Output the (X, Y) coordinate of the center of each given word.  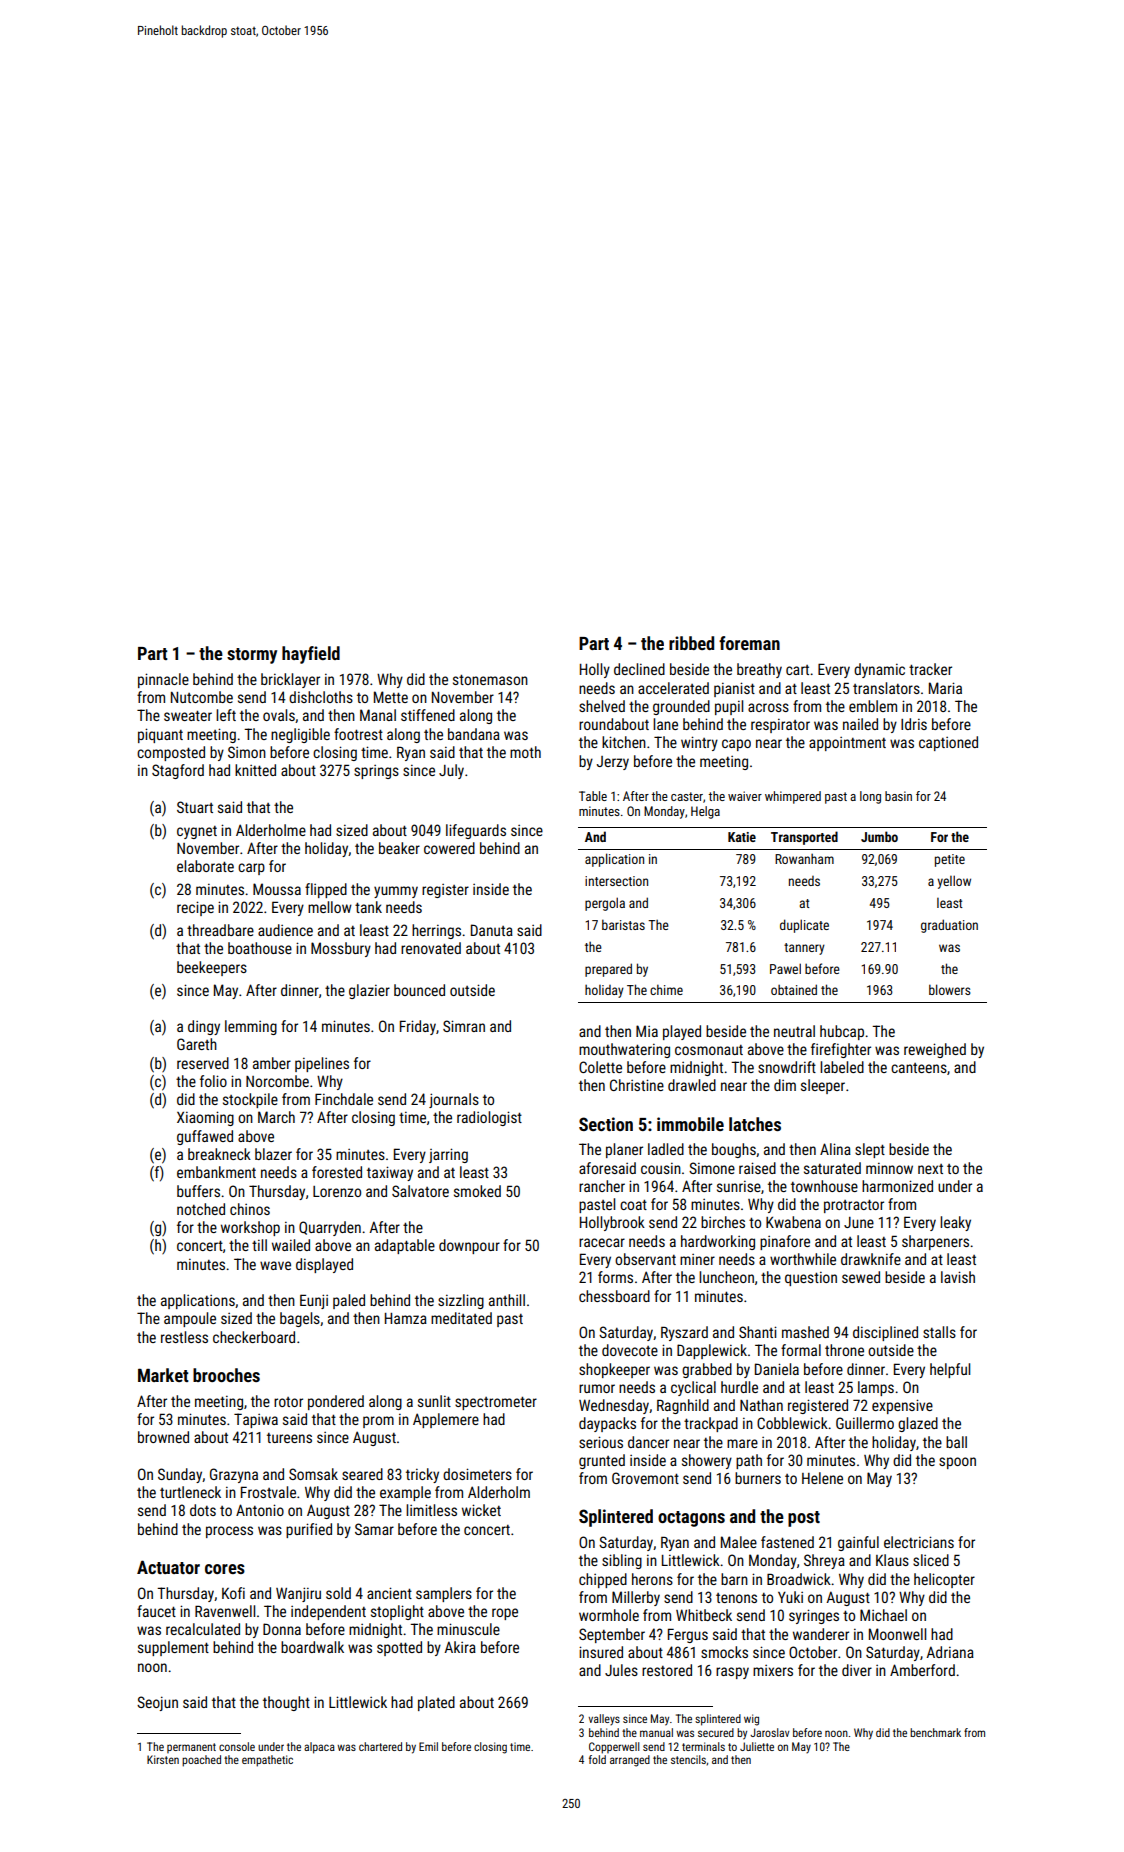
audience (285, 930)
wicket (481, 1510)
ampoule (190, 1319)
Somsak (313, 1474)
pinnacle (163, 680)
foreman (749, 643)
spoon (957, 1463)
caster (687, 796)
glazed (918, 1424)
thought (286, 1703)
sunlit (434, 1401)
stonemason (490, 679)
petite (950, 860)
